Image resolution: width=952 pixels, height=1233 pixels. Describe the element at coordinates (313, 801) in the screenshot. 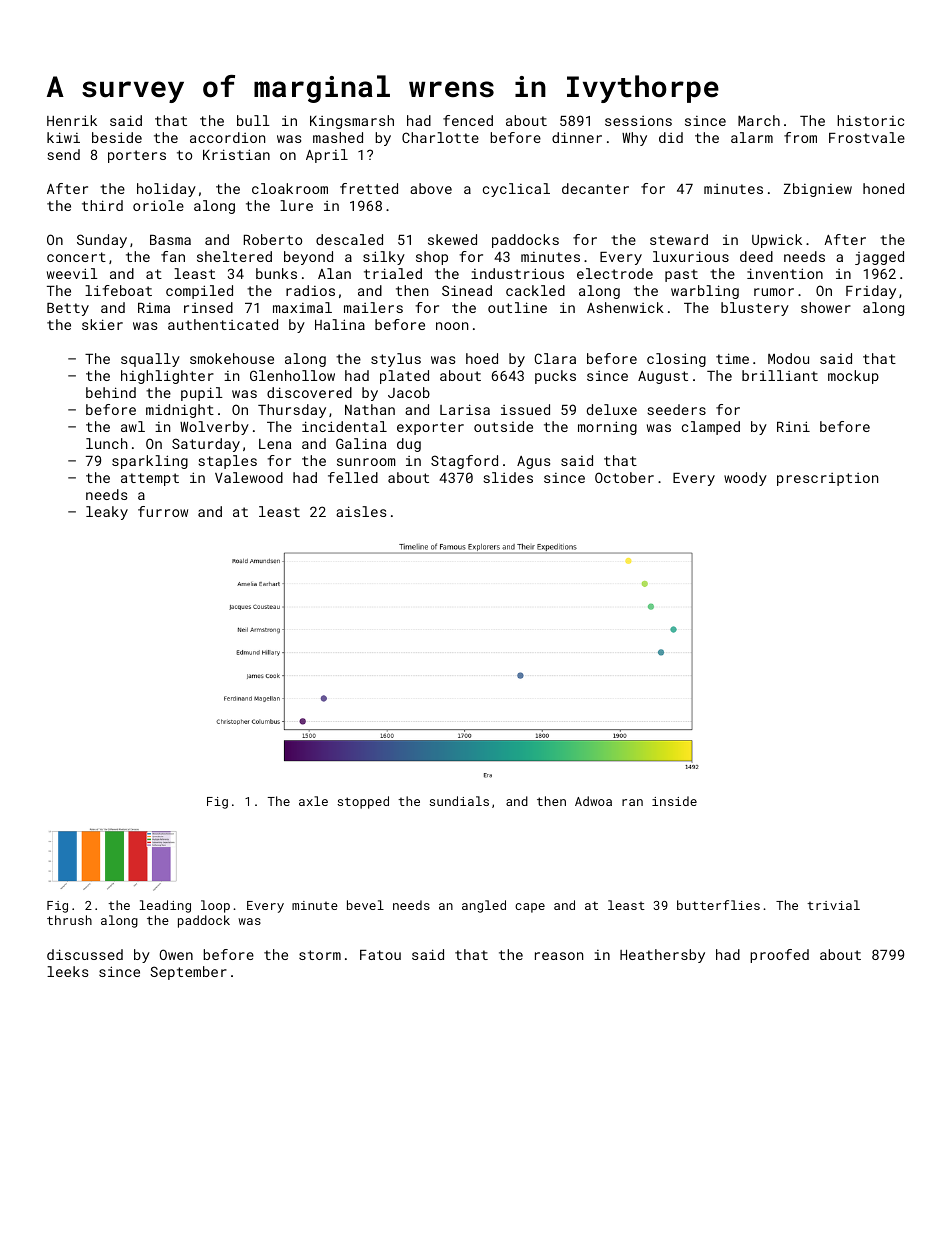

I see `axle` at that location.
